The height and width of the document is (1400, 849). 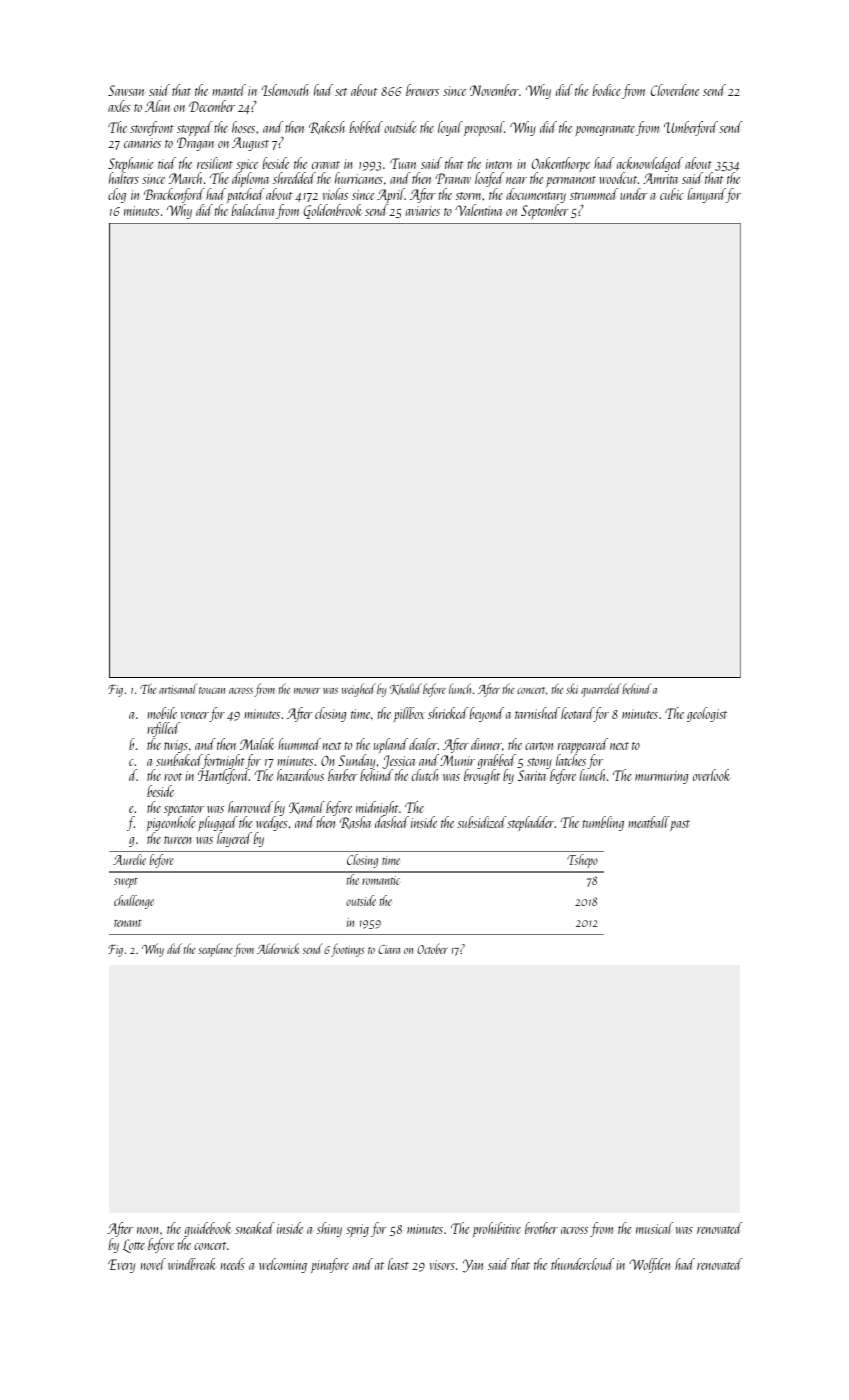 I want to click on weighed, so click(x=359, y=690).
